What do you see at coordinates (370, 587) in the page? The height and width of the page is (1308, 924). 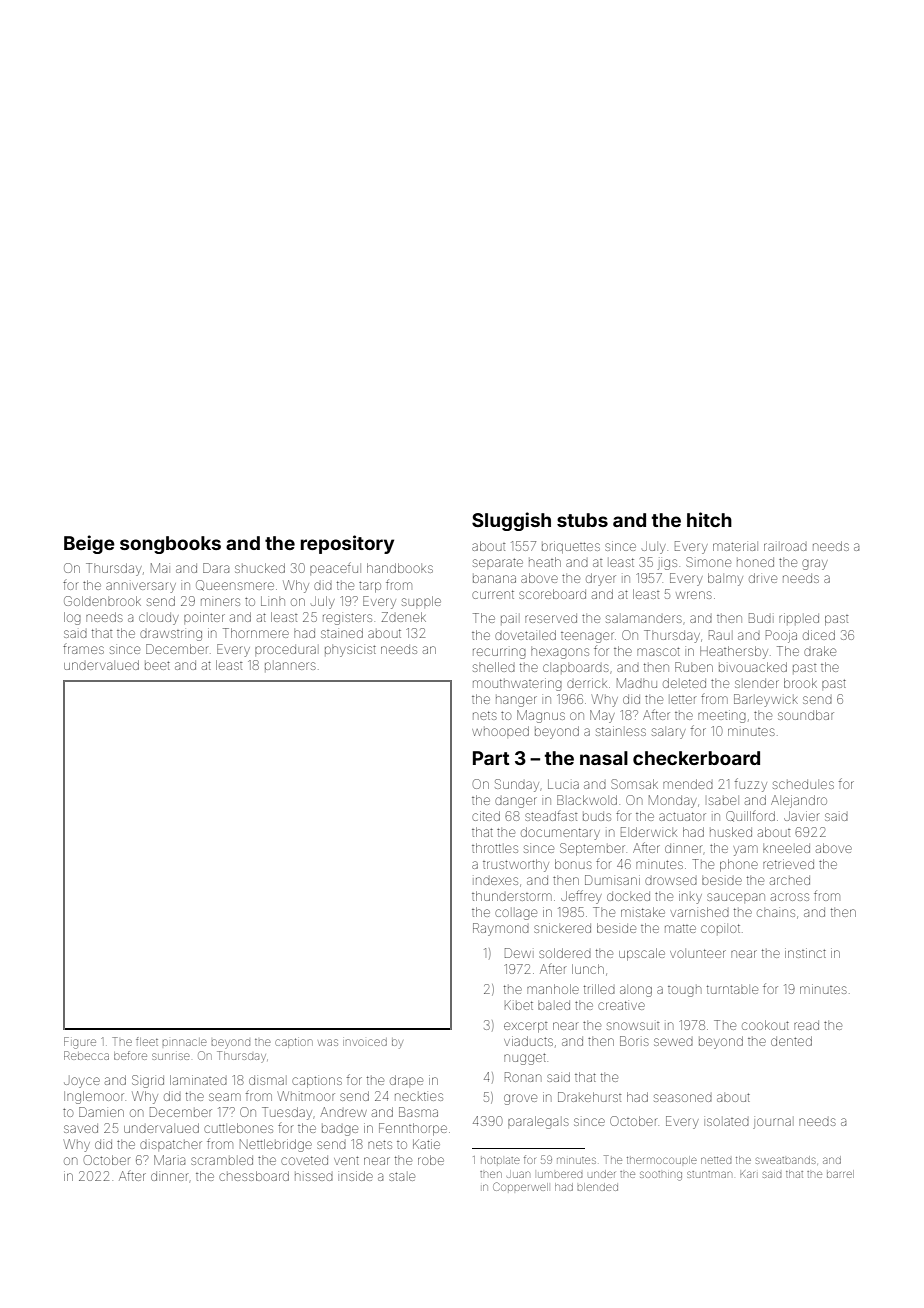 I see `tarp` at bounding box center [370, 587].
